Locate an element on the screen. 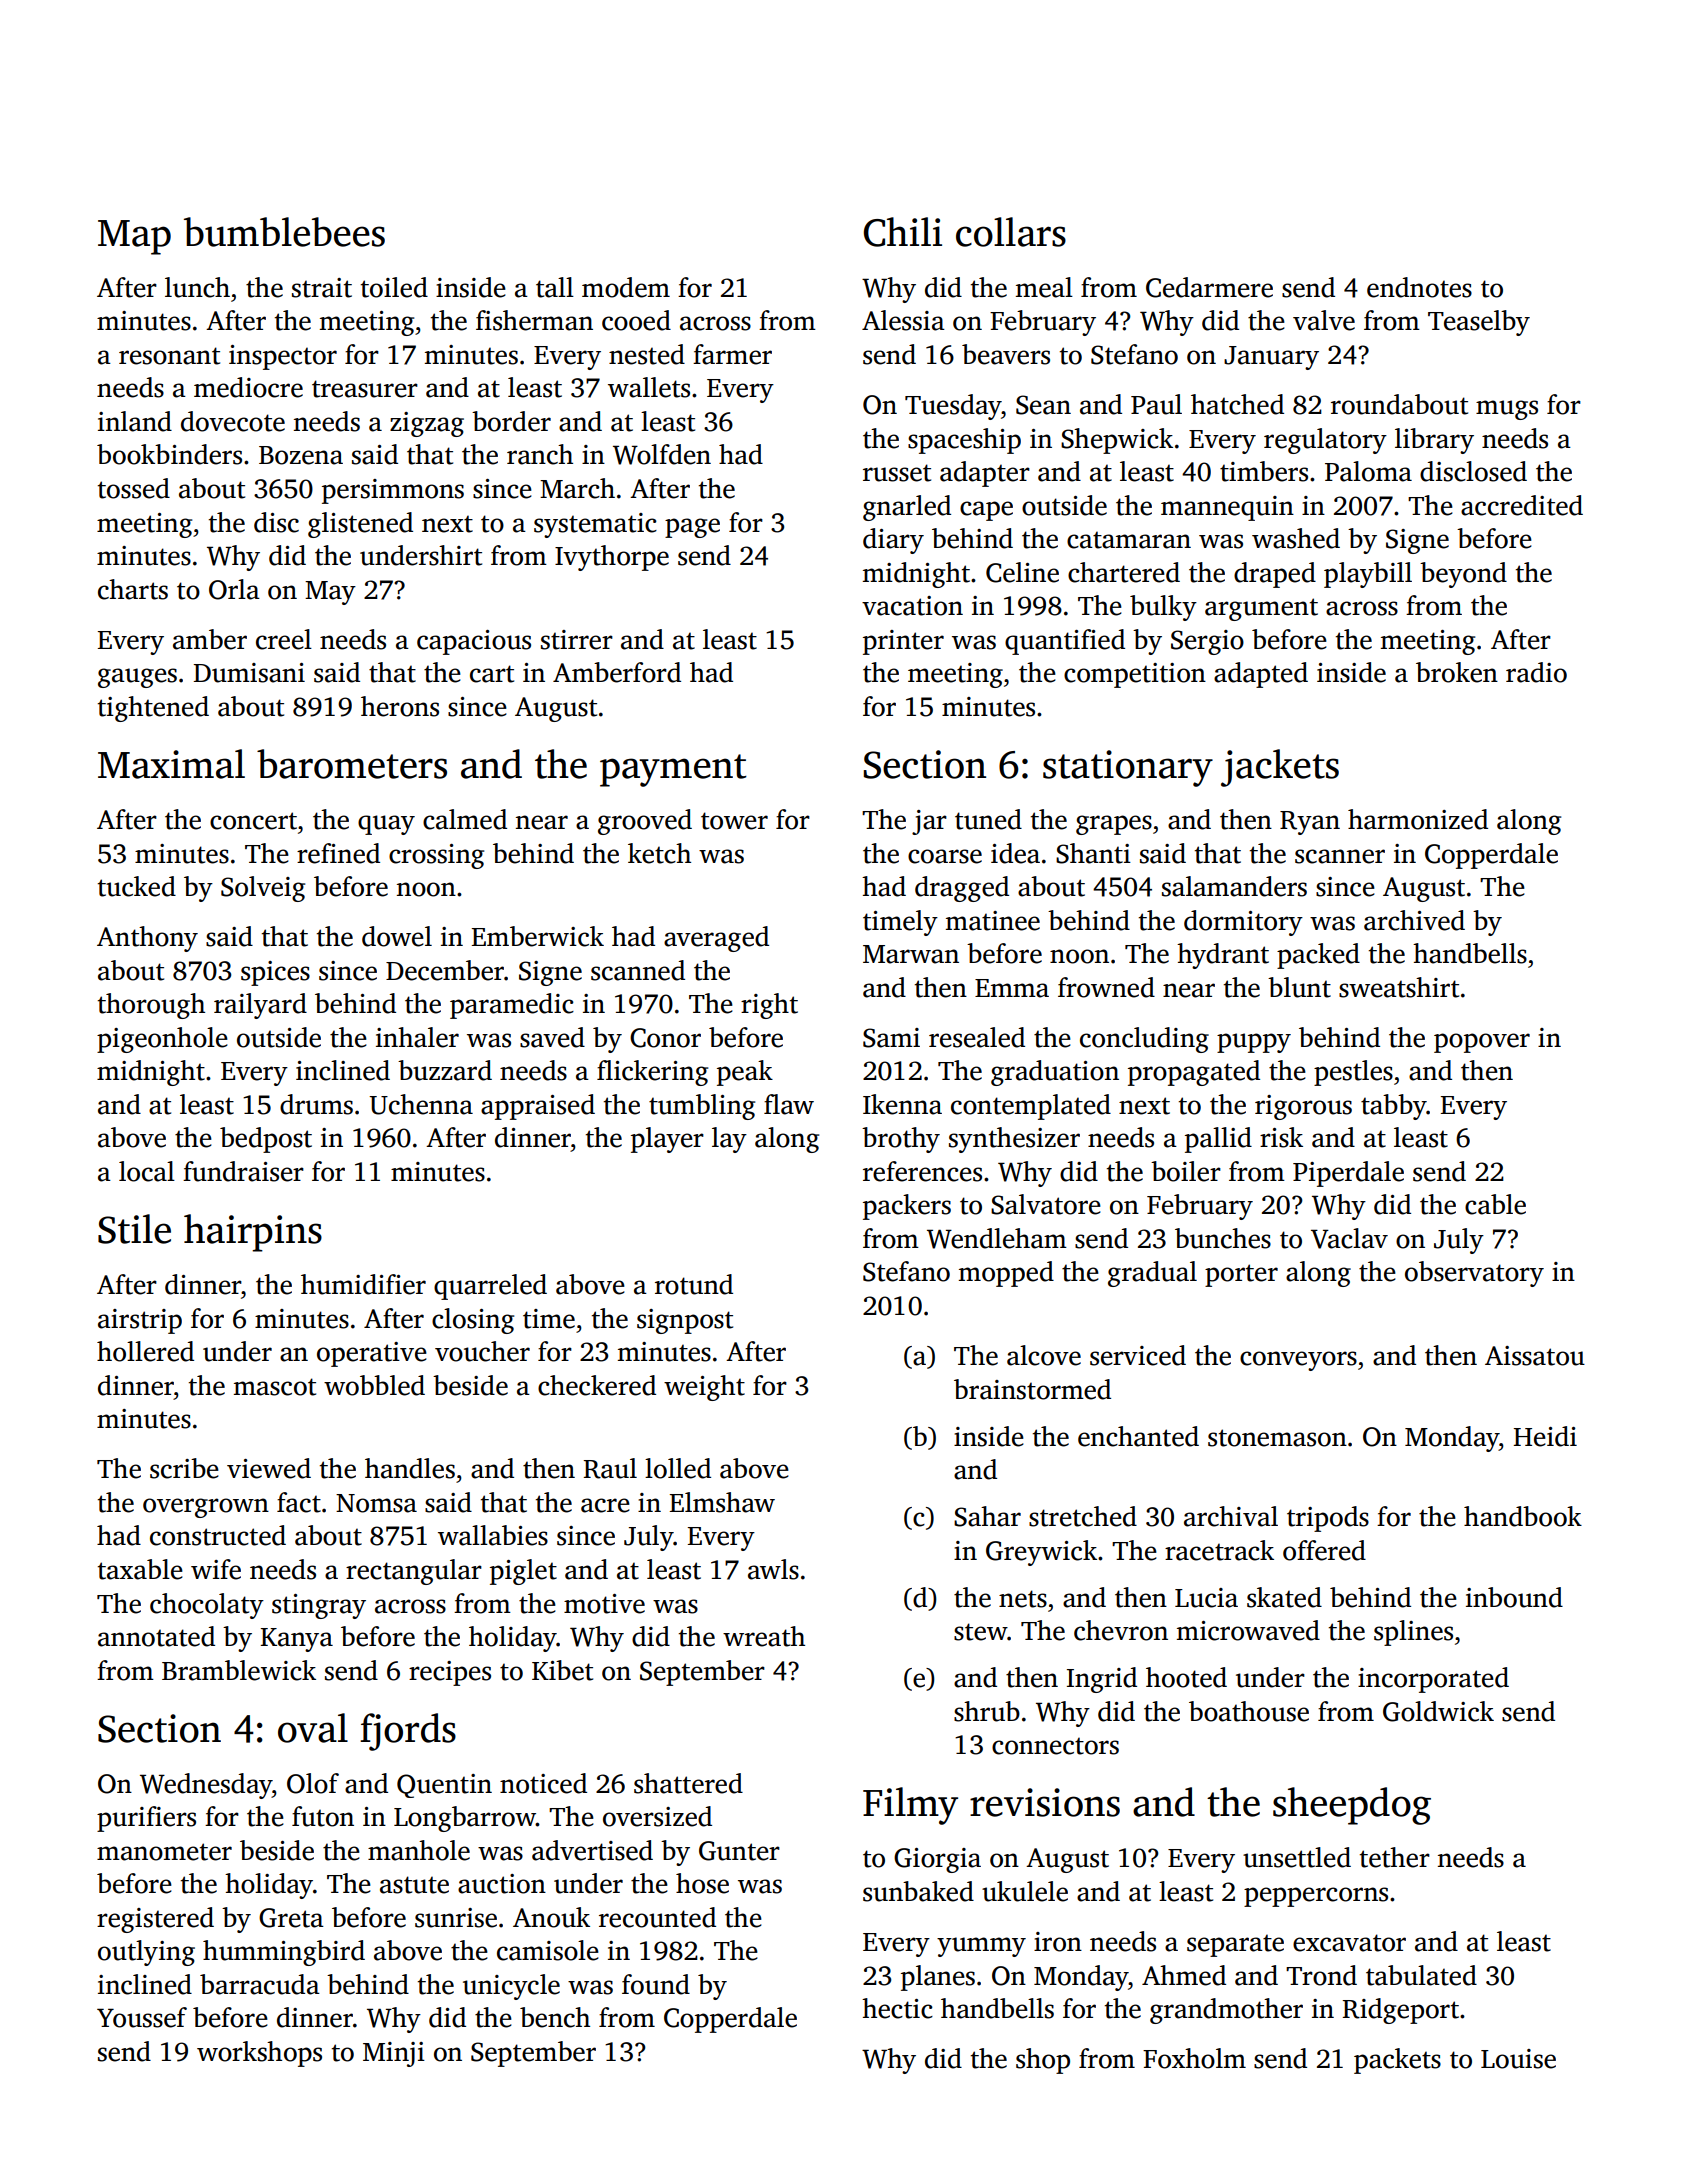  harmonized is located at coordinates (1418, 819).
